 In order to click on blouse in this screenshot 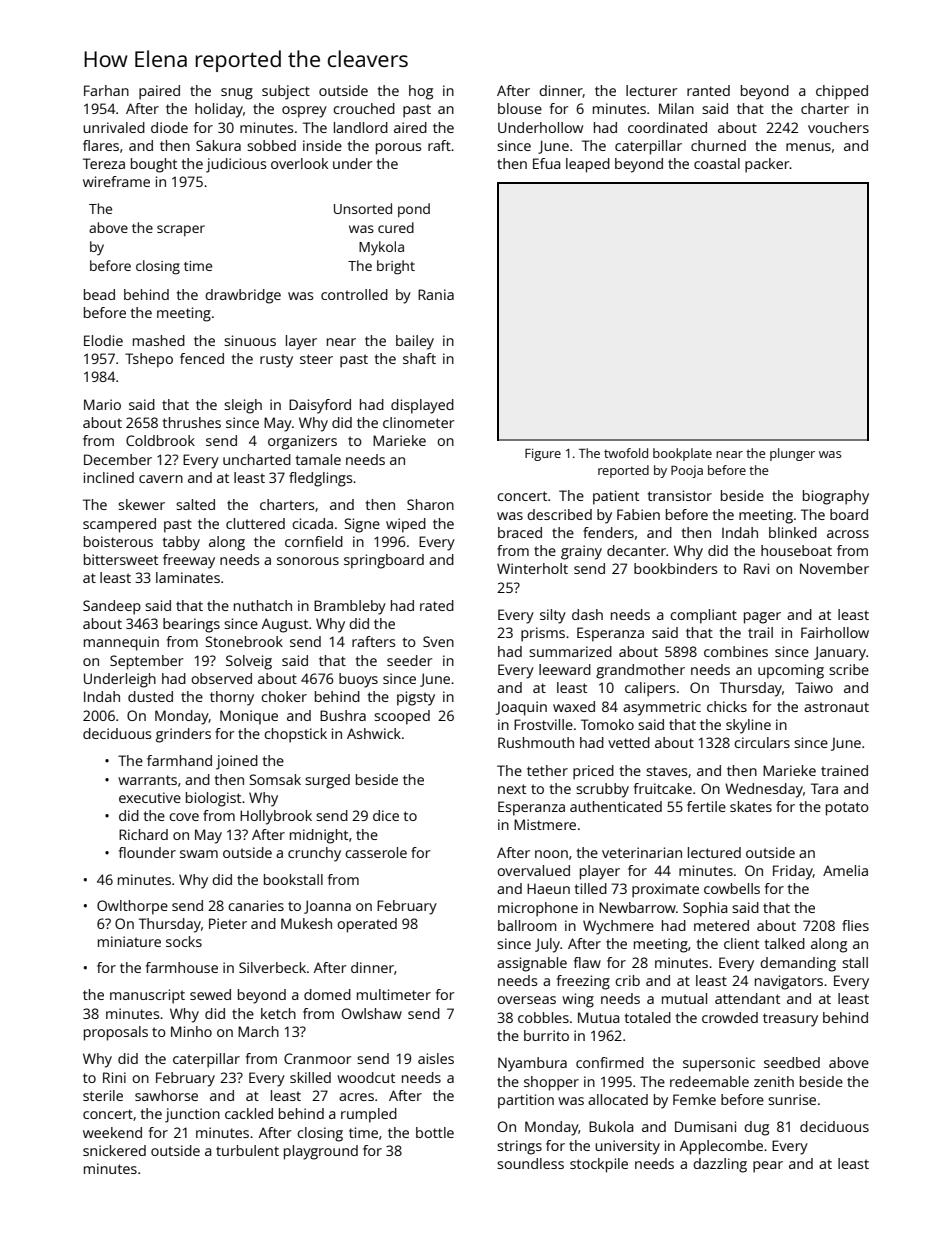, I will do `click(520, 108)`.
